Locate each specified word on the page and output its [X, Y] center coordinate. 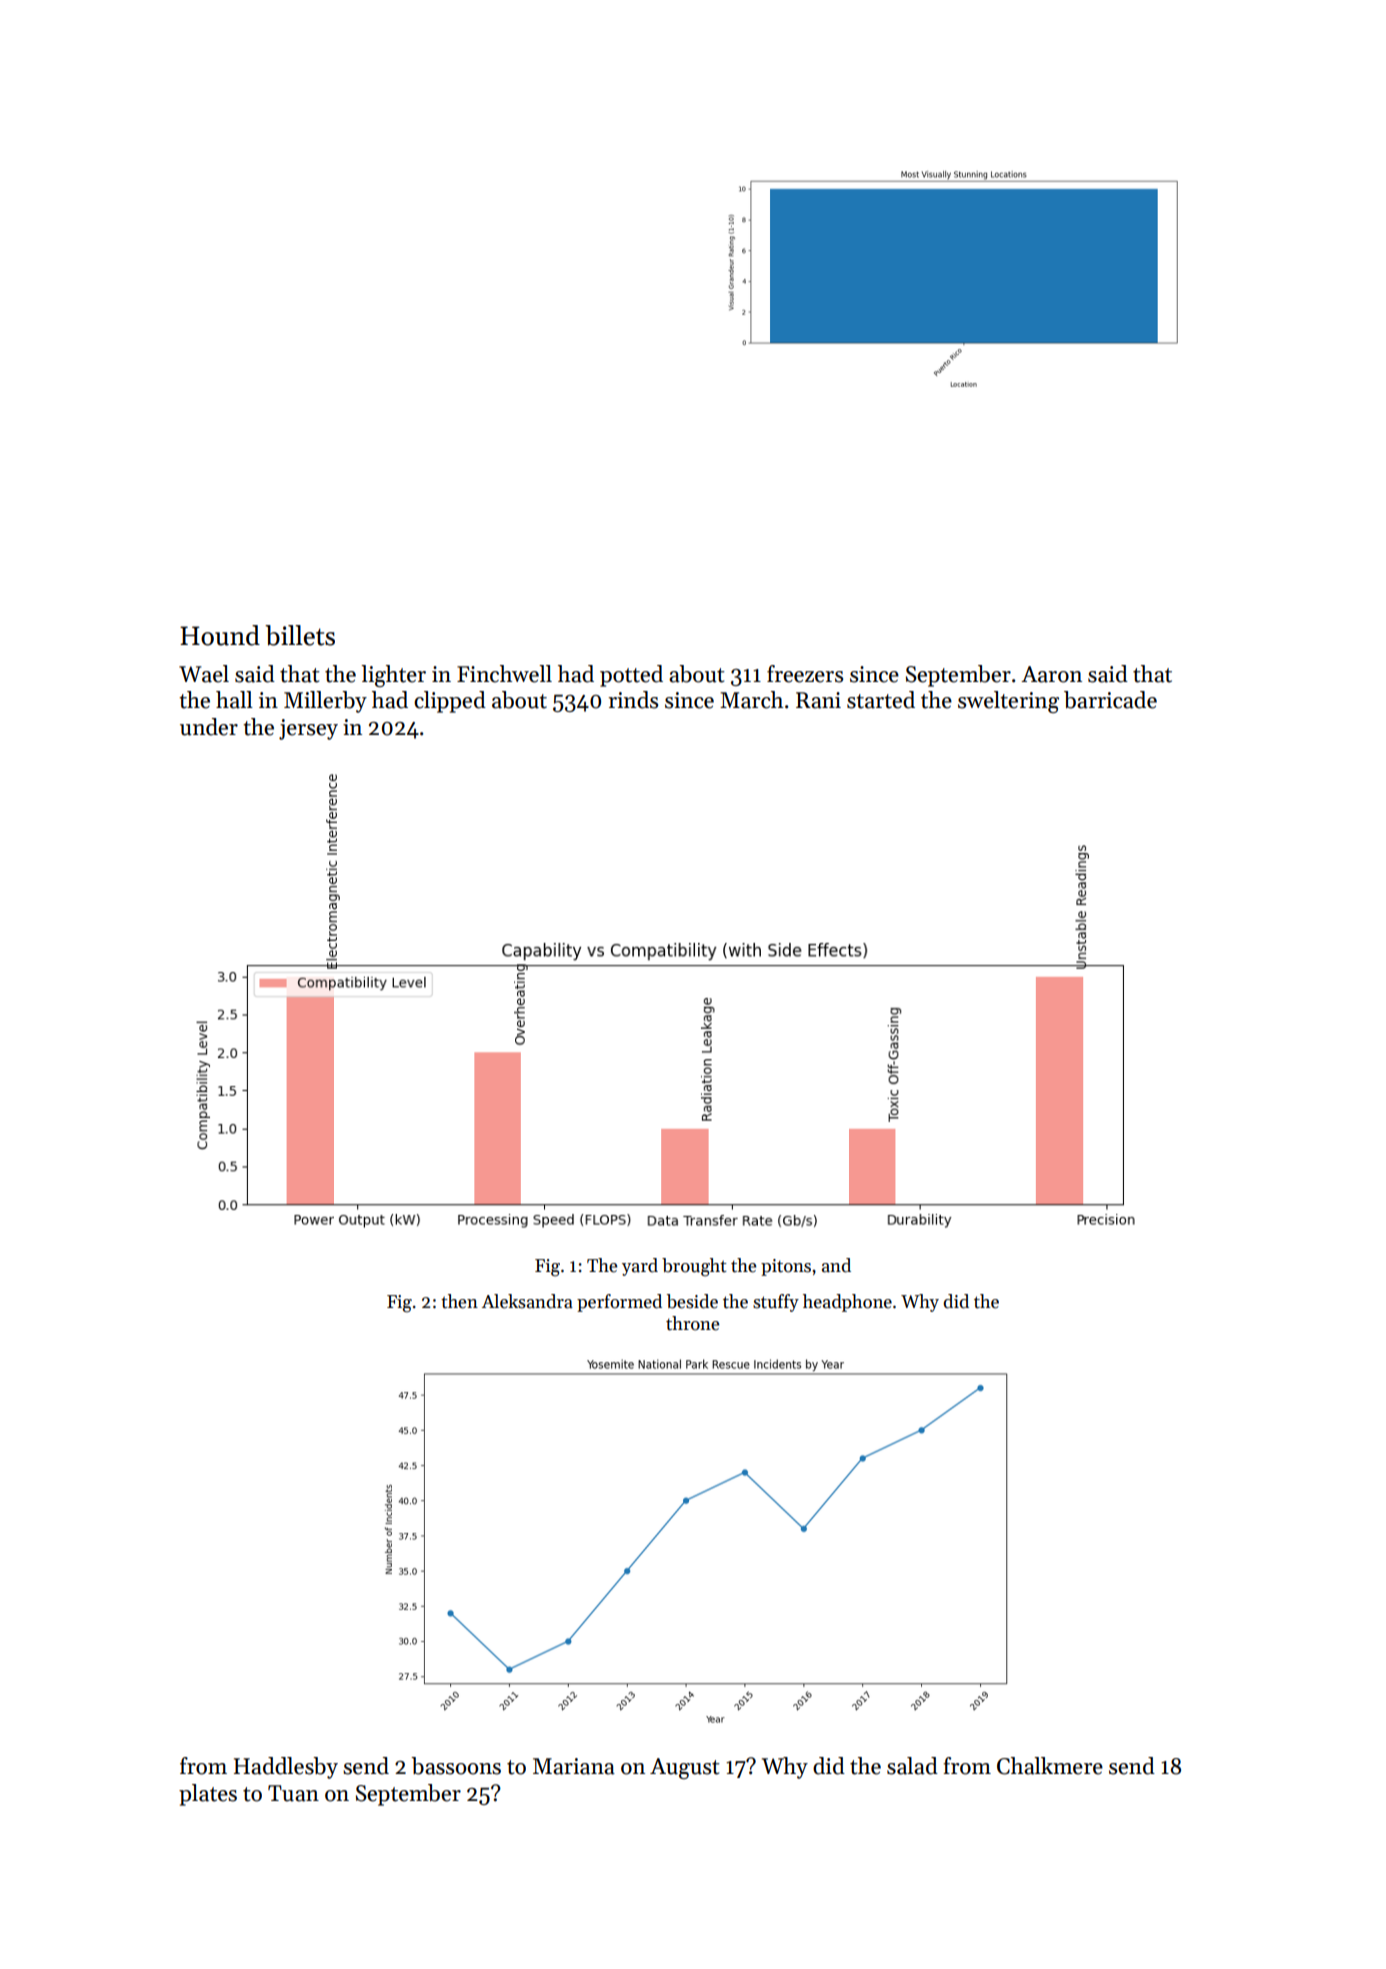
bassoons [456, 1766]
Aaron [1051, 674]
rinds [633, 700]
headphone [847, 1303]
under [209, 727]
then [459, 1301]
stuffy [776, 1303]
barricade [1110, 700]
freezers [805, 674]
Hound [220, 635]
